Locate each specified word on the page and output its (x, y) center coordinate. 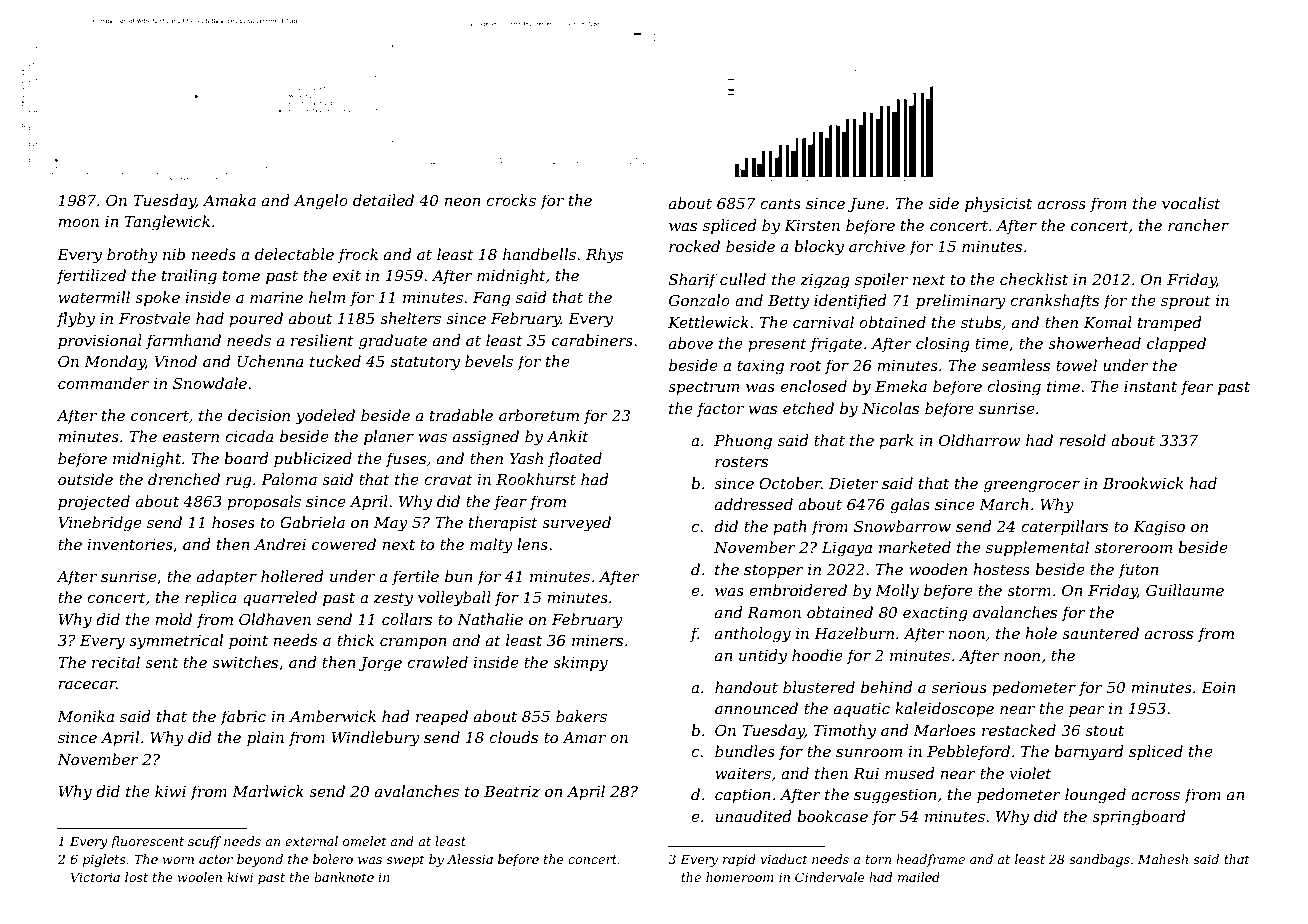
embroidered (798, 590)
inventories (130, 544)
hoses (233, 522)
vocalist (1191, 203)
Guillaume (1185, 590)
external (311, 841)
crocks (511, 200)
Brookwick (1143, 483)
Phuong (743, 442)
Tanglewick (167, 223)
